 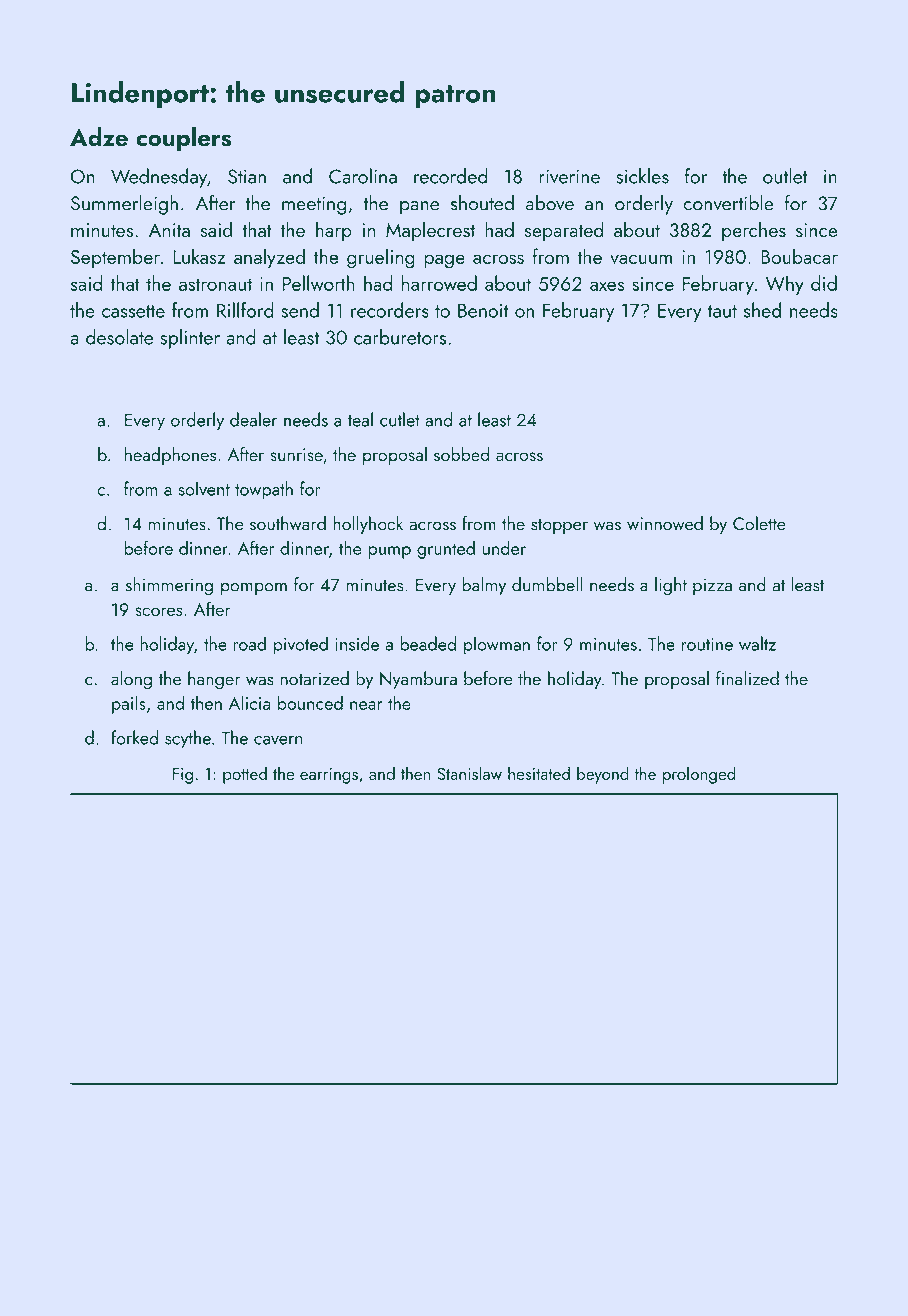 What do you see at coordinates (310, 702) in the image?
I see `bounced` at bounding box center [310, 702].
